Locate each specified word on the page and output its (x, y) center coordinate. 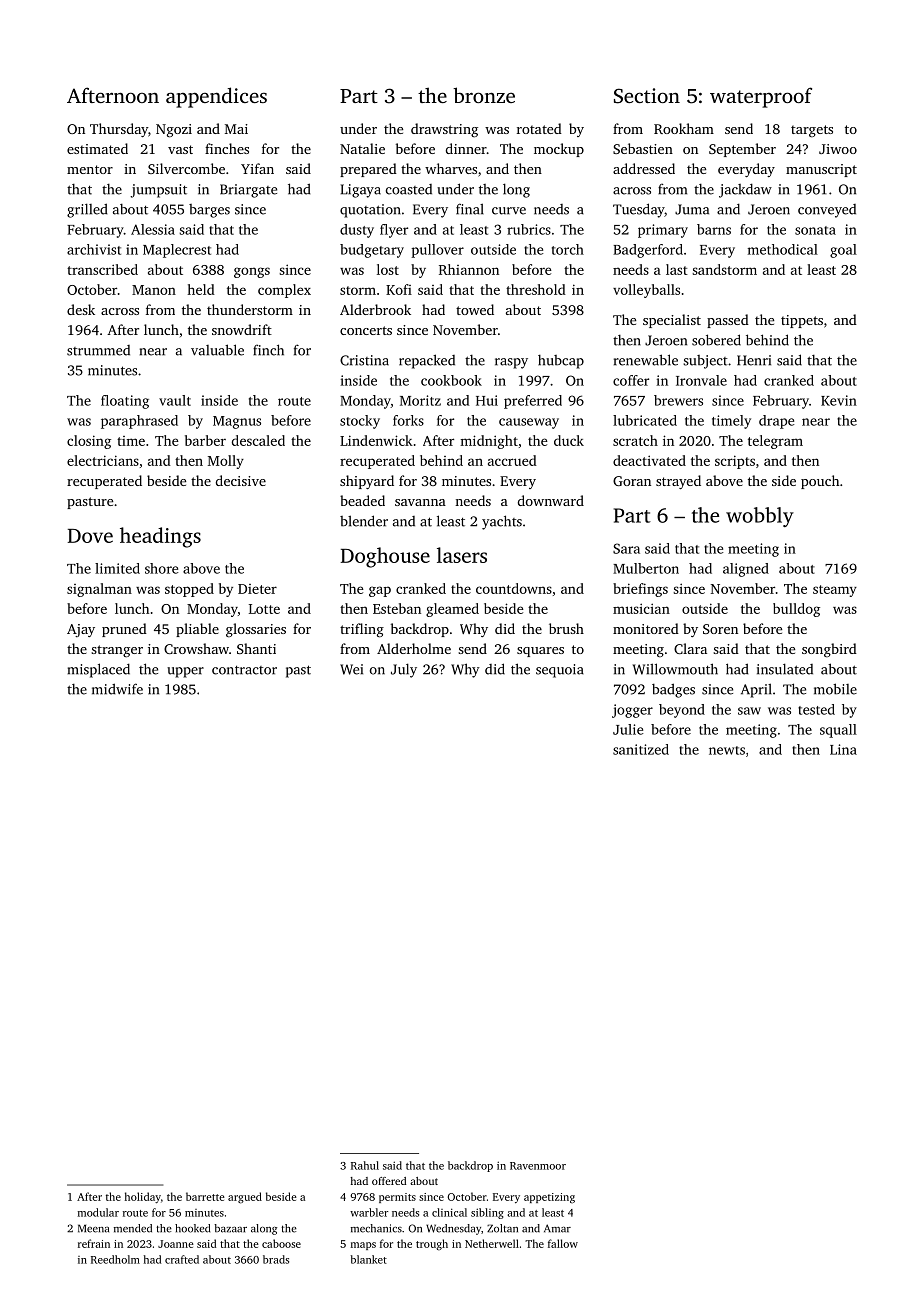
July (404, 670)
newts (727, 750)
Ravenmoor (538, 1166)
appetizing (549, 1198)
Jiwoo (838, 149)
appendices (216, 97)
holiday (143, 1197)
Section (647, 96)
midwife (117, 689)
